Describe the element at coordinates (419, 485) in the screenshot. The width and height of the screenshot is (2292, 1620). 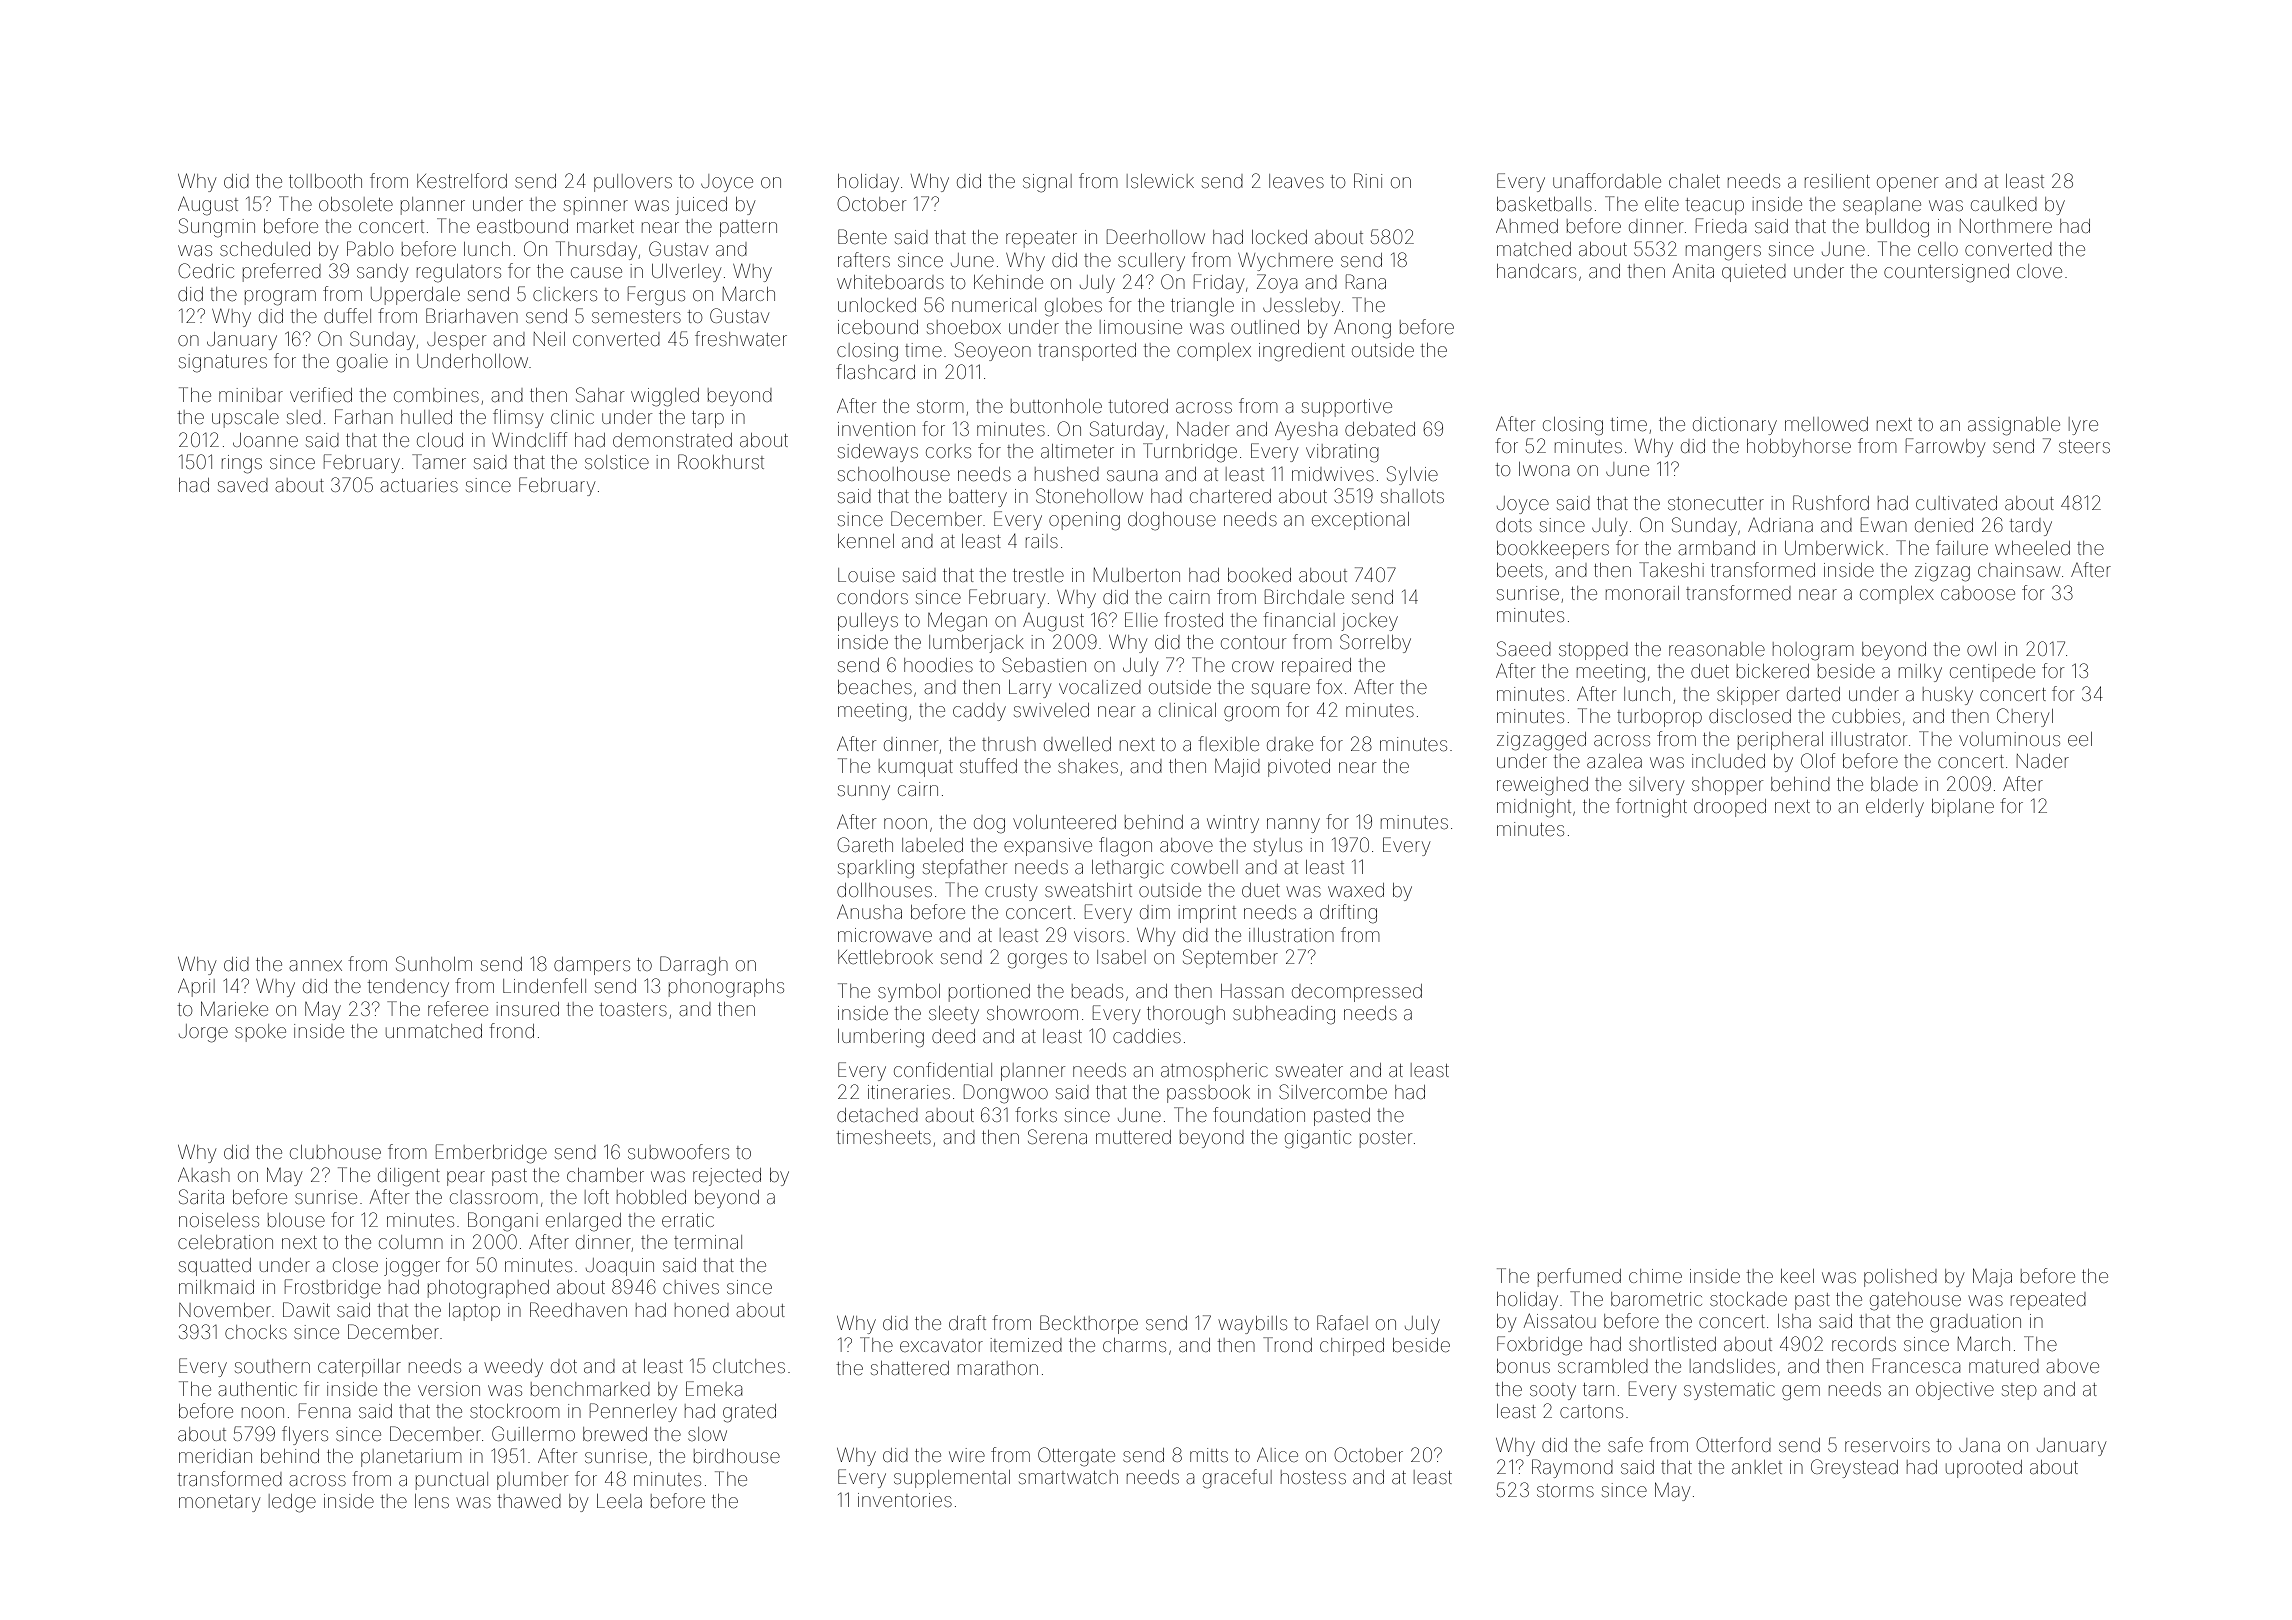
I see `actuaries` at that location.
